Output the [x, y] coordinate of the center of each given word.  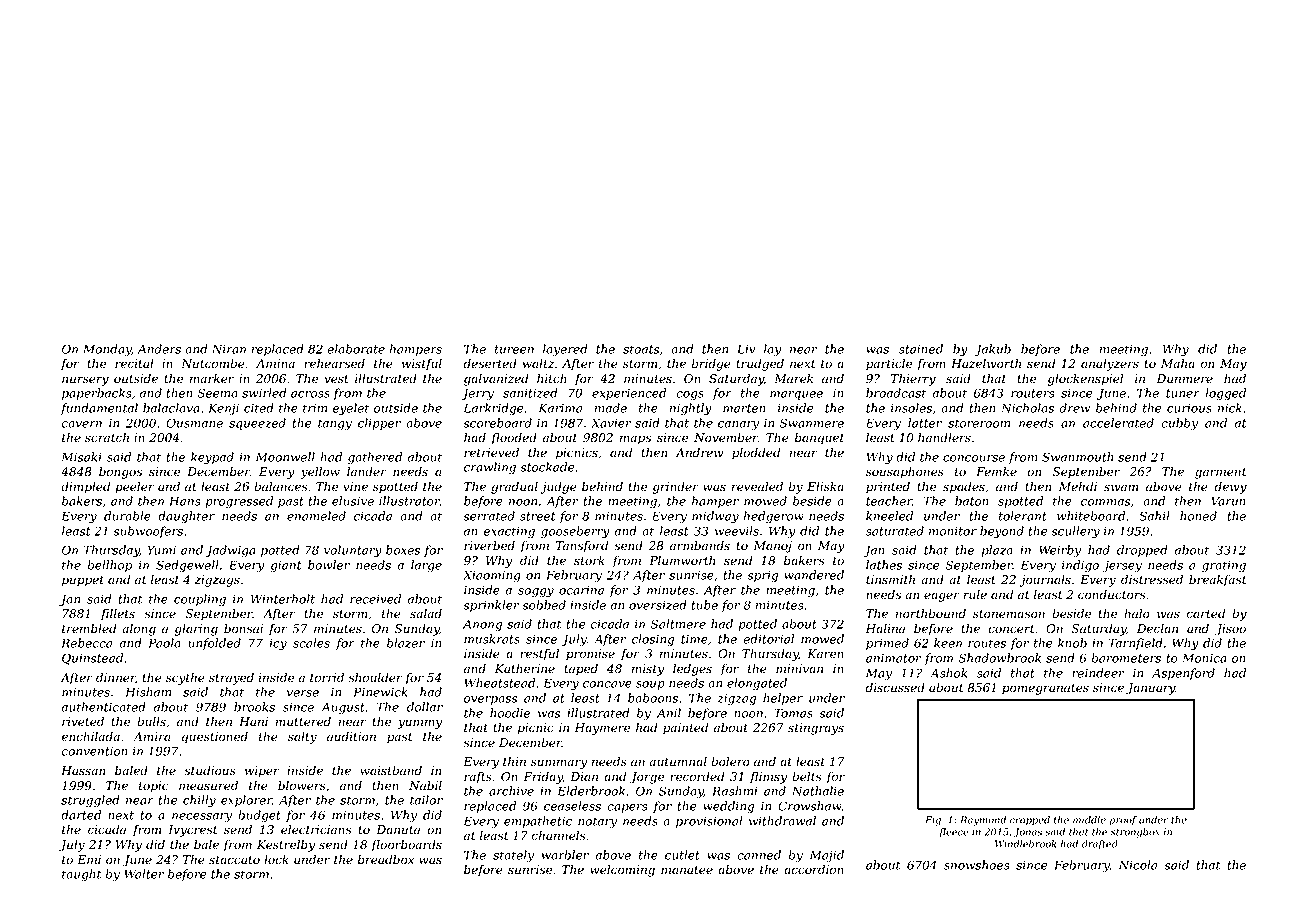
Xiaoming [492, 576]
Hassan [83, 771]
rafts [478, 778]
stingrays [816, 729]
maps [635, 440]
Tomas [793, 713]
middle [1089, 820]
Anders [159, 349]
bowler [329, 565]
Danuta [398, 830]
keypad [212, 458]
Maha [1178, 363]
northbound [930, 613]
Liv [746, 349]
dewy [1230, 488]
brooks [254, 707]
